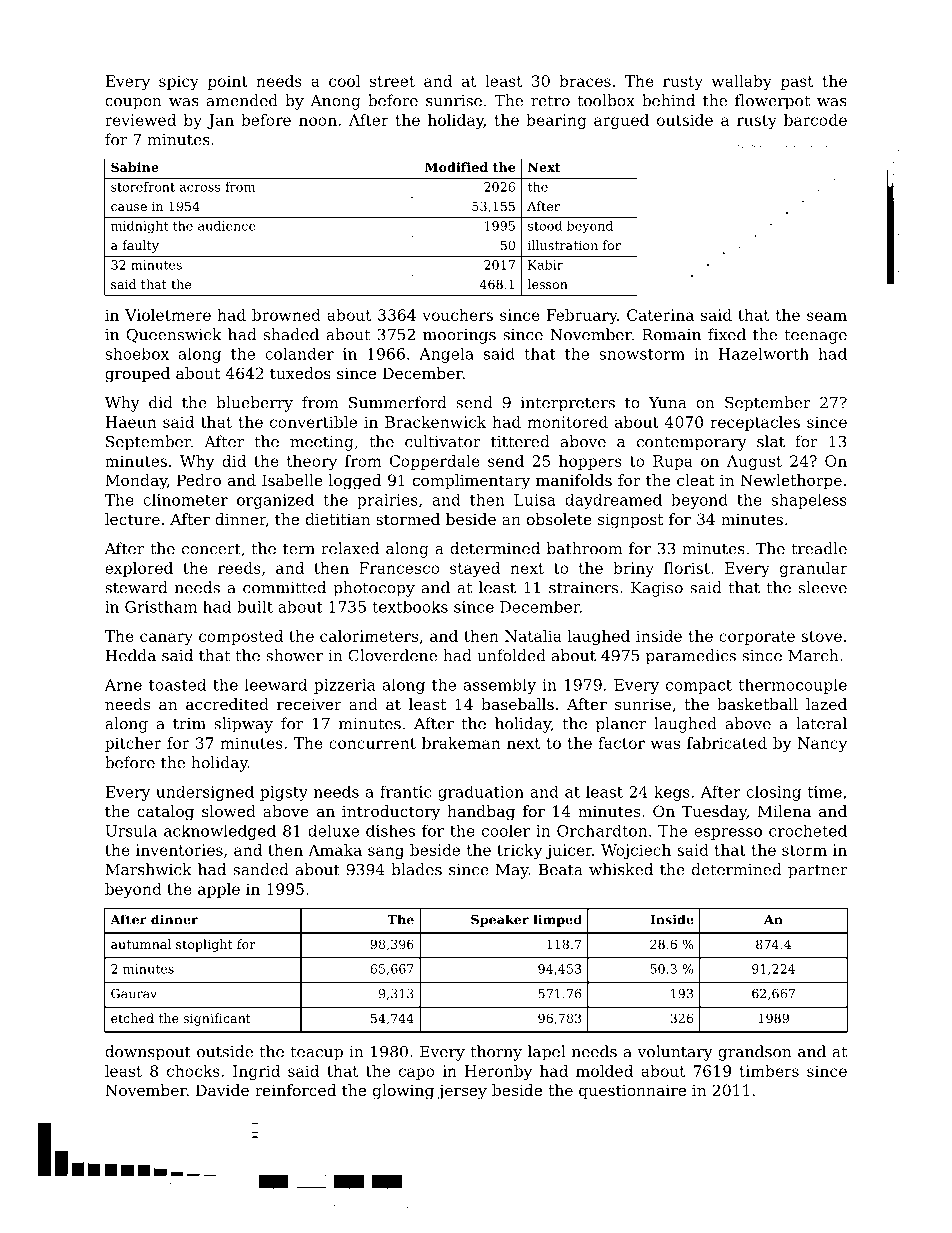 The width and height of the screenshot is (952, 1233). What do you see at coordinates (403, 1092) in the screenshot?
I see `glowing` at bounding box center [403, 1092].
